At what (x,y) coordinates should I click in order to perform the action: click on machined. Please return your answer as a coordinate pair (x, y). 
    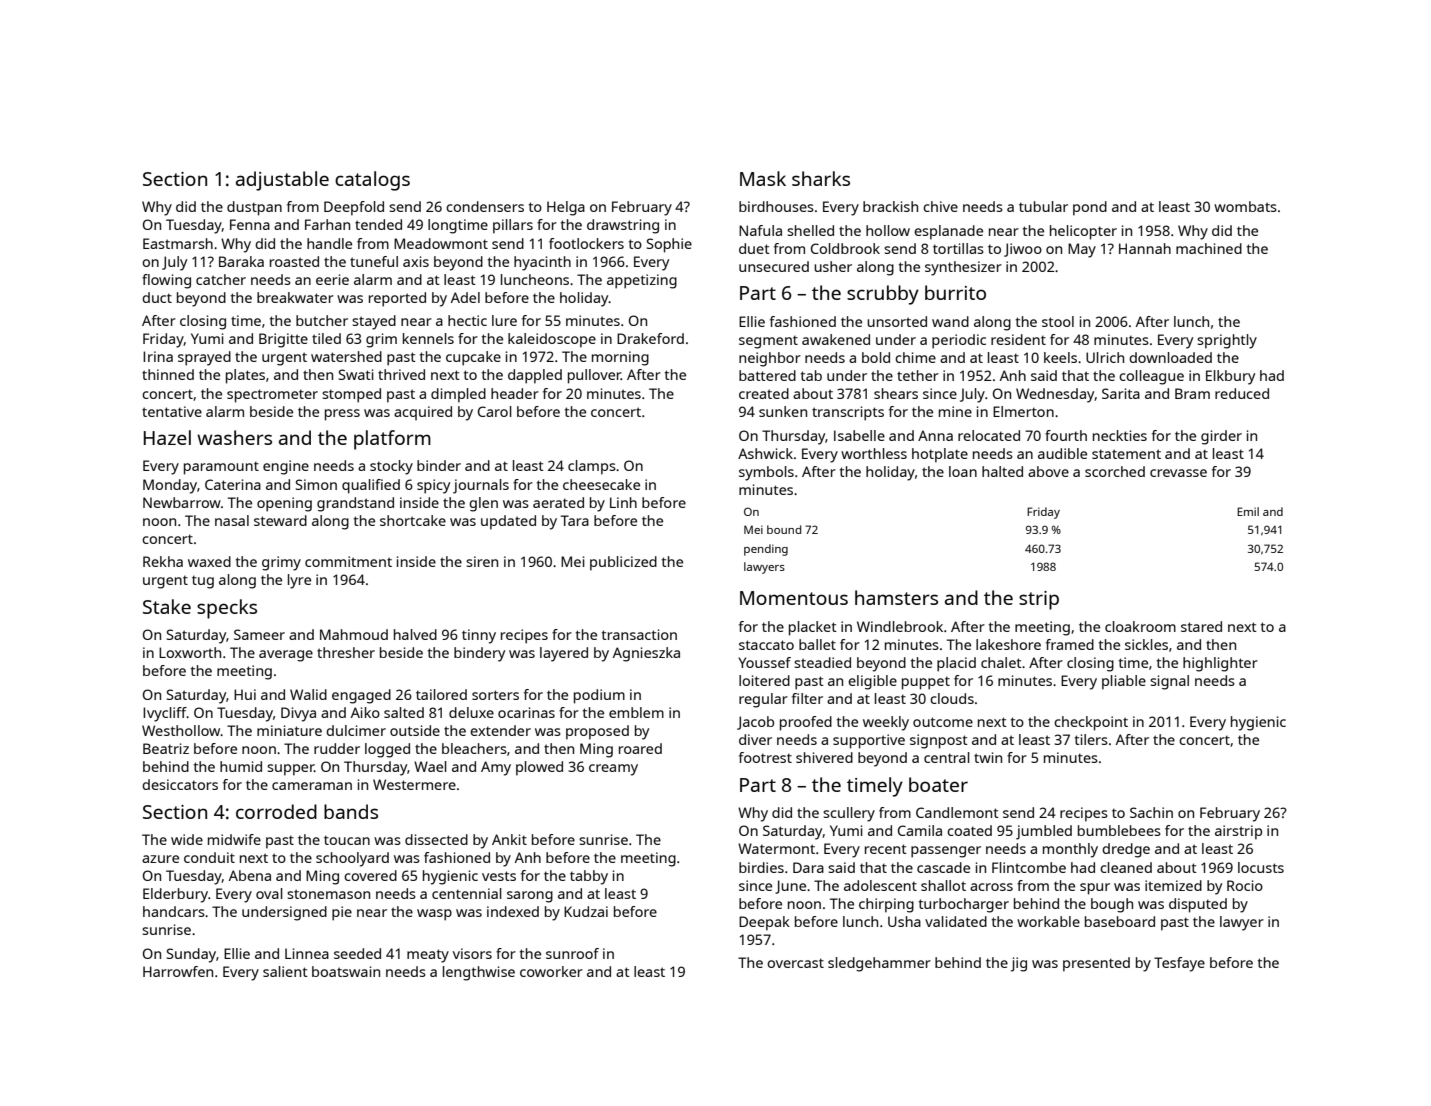
    Looking at the image, I should click on (1209, 248).
